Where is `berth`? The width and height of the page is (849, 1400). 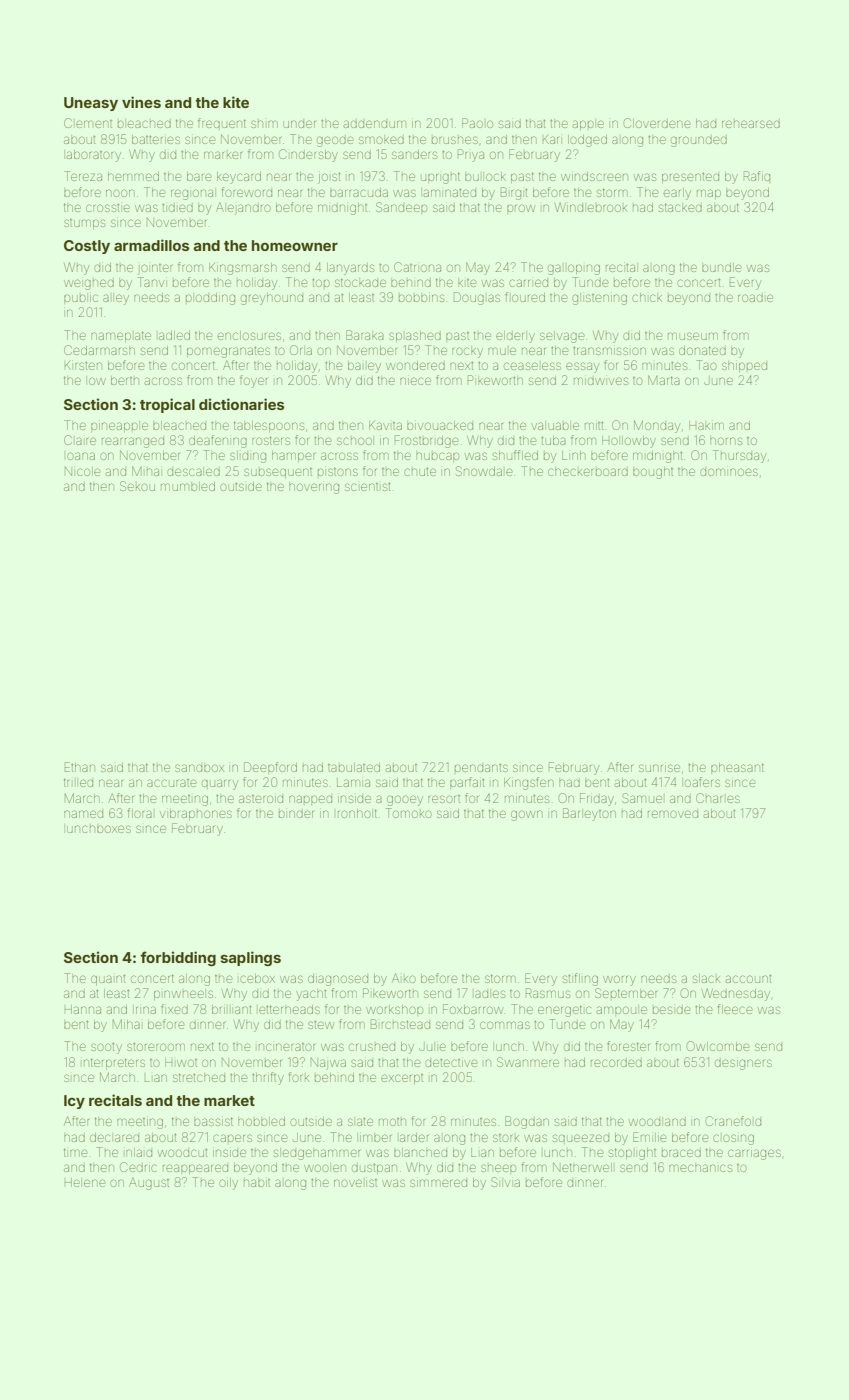
berth is located at coordinates (125, 380).
